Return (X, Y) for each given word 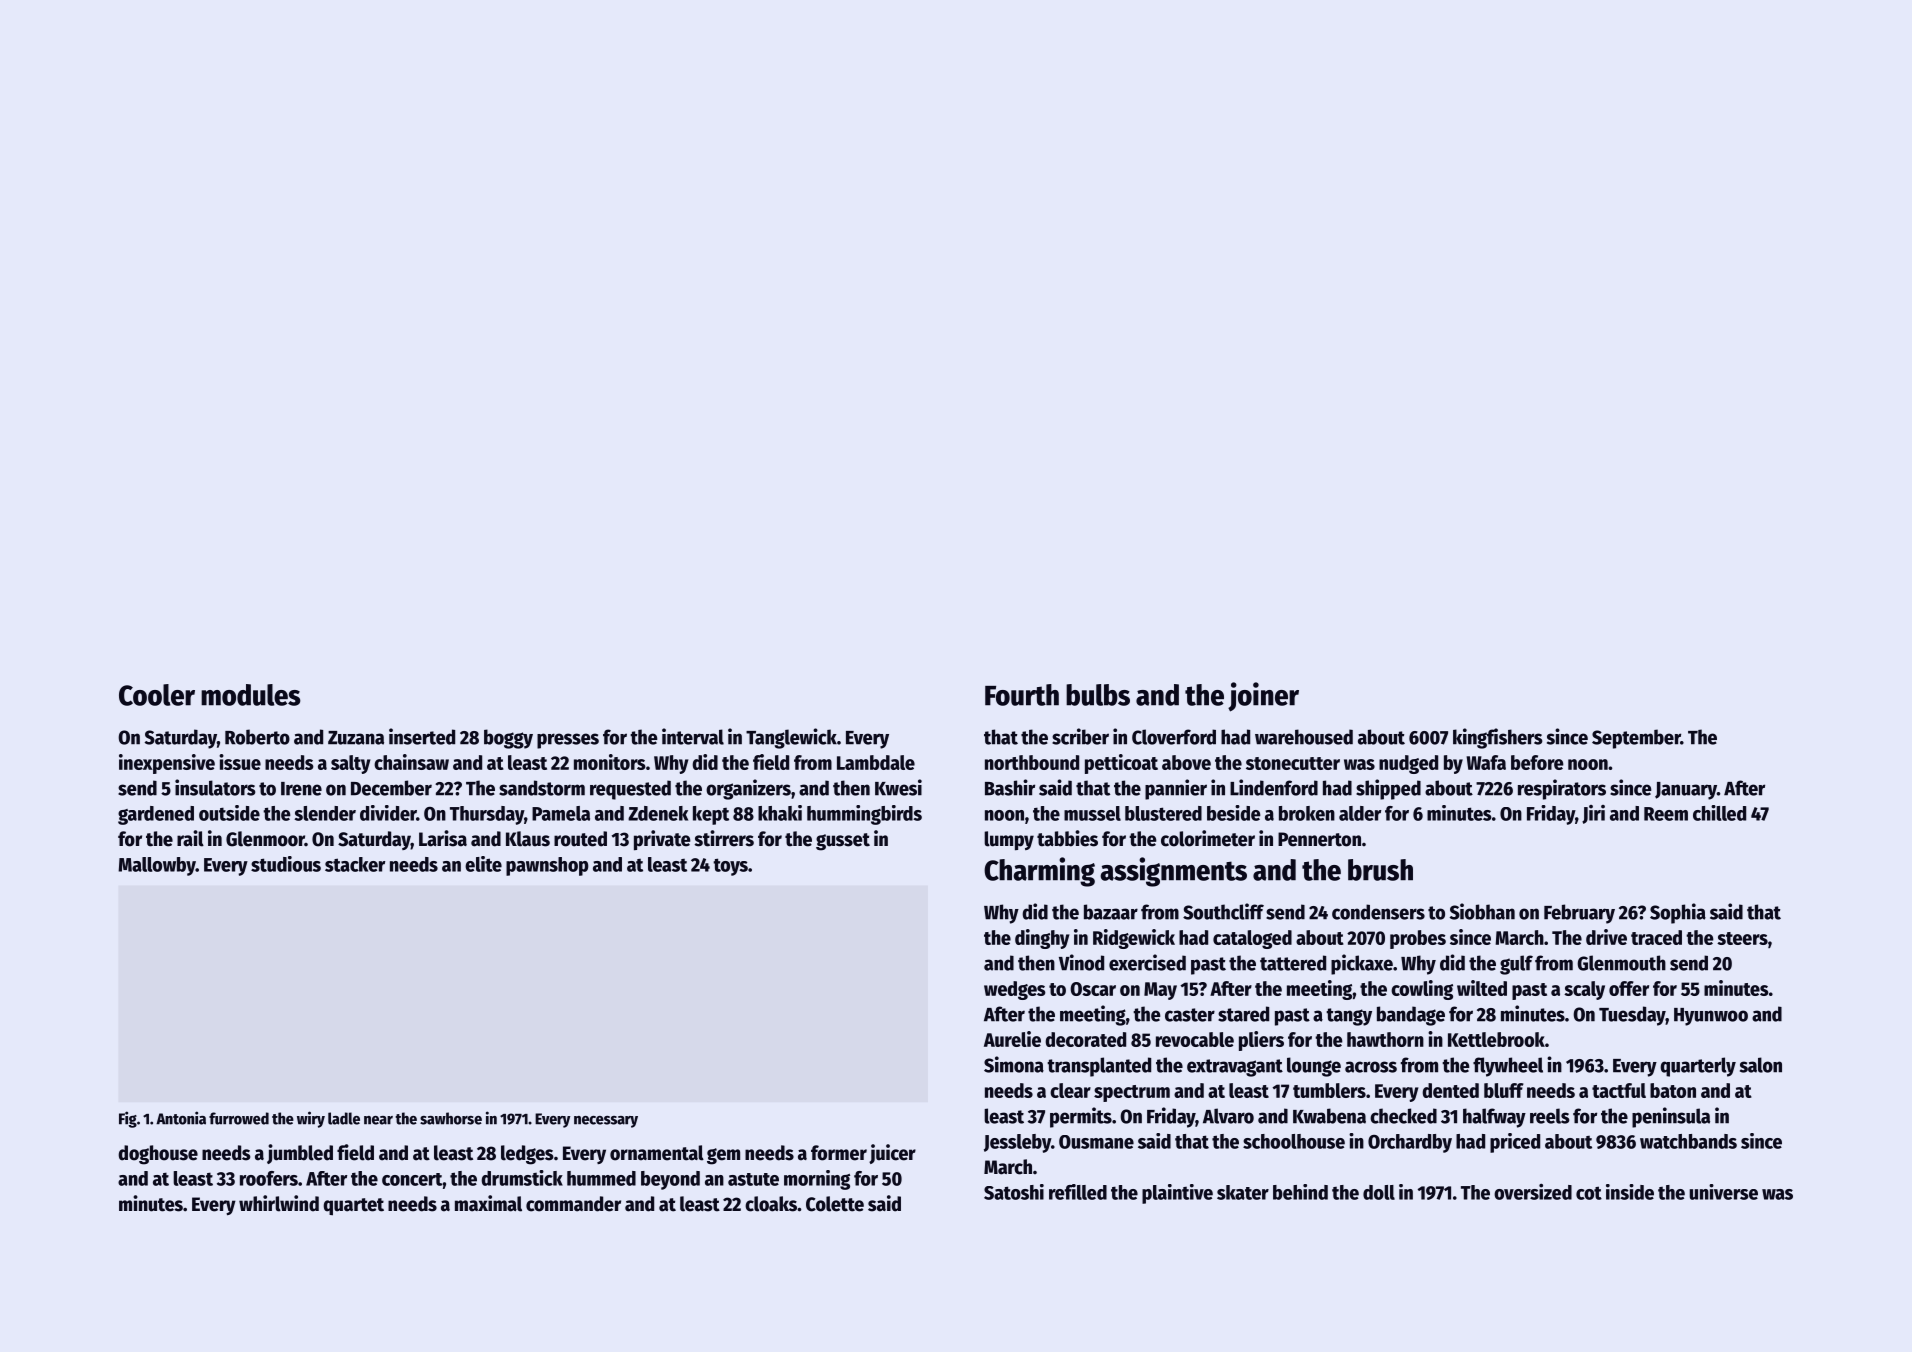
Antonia (181, 1118)
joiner (1263, 697)
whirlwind (279, 1203)
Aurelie (1012, 1039)
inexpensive (167, 764)
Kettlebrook (1496, 1039)
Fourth (1022, 695)
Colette (835, 1204)
